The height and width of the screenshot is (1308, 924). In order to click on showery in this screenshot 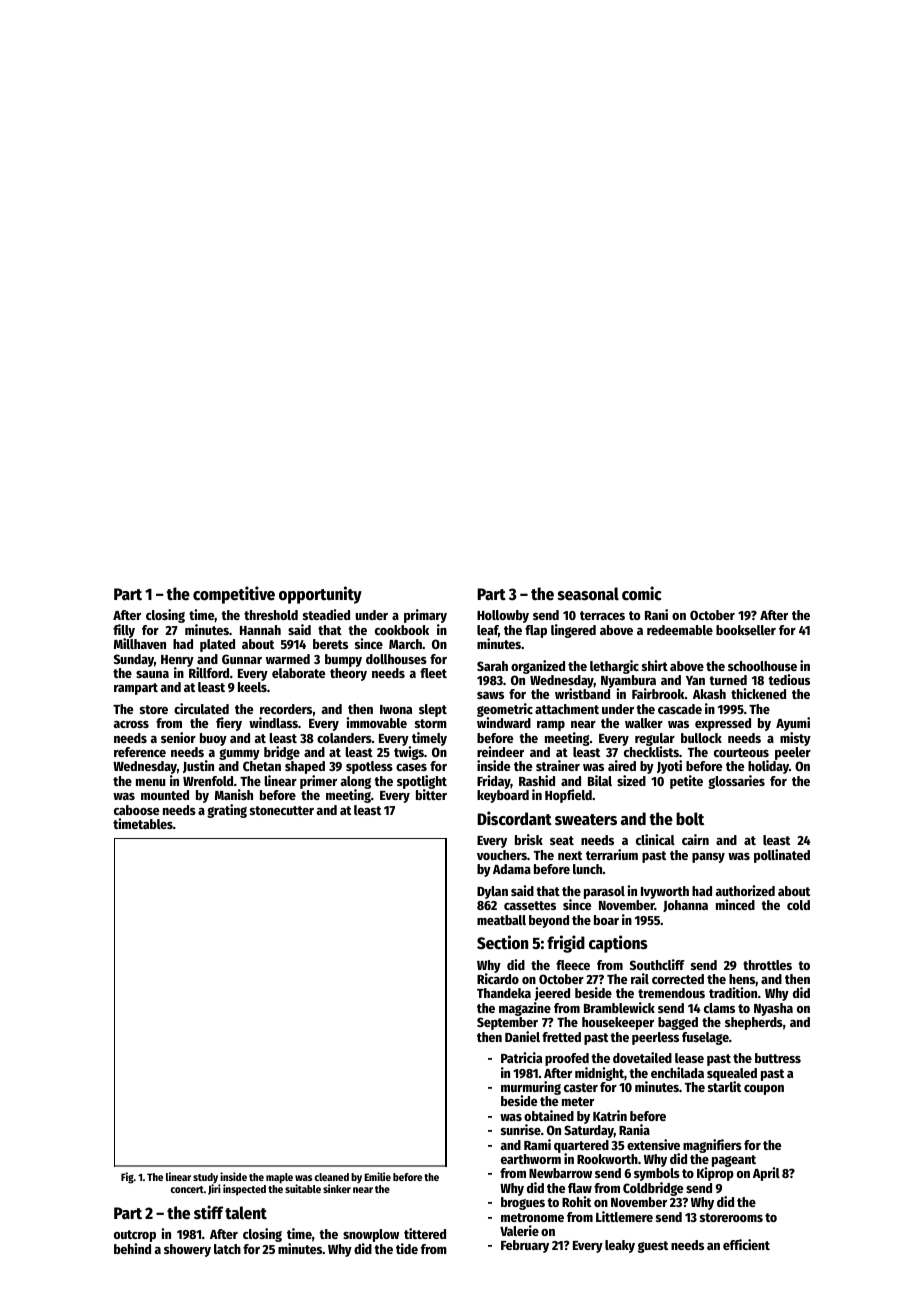, I will do `click(187, 1250)`.
